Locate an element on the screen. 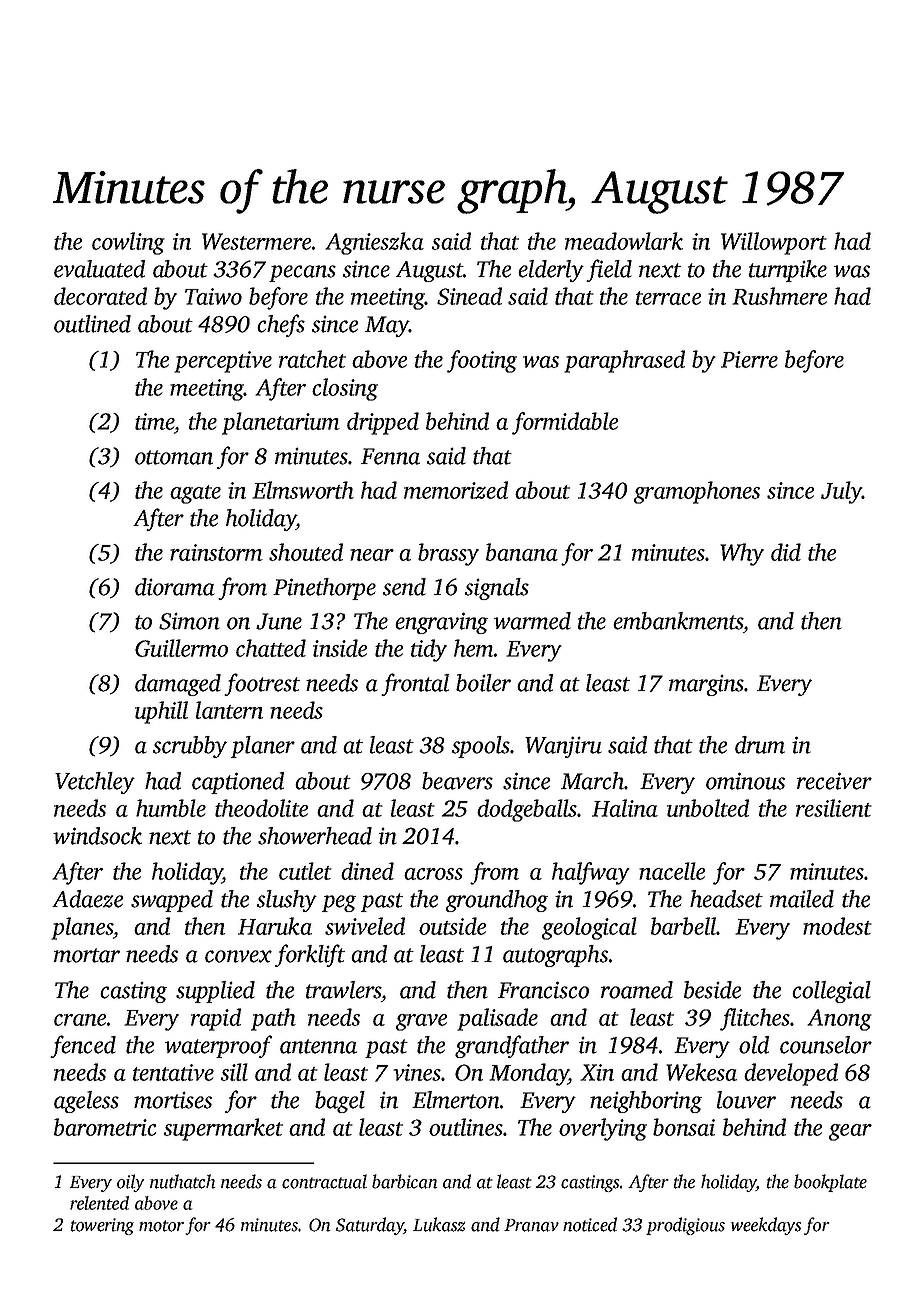 The image size is (924, 1311). evaluated is located at coordinates (99, 269).
